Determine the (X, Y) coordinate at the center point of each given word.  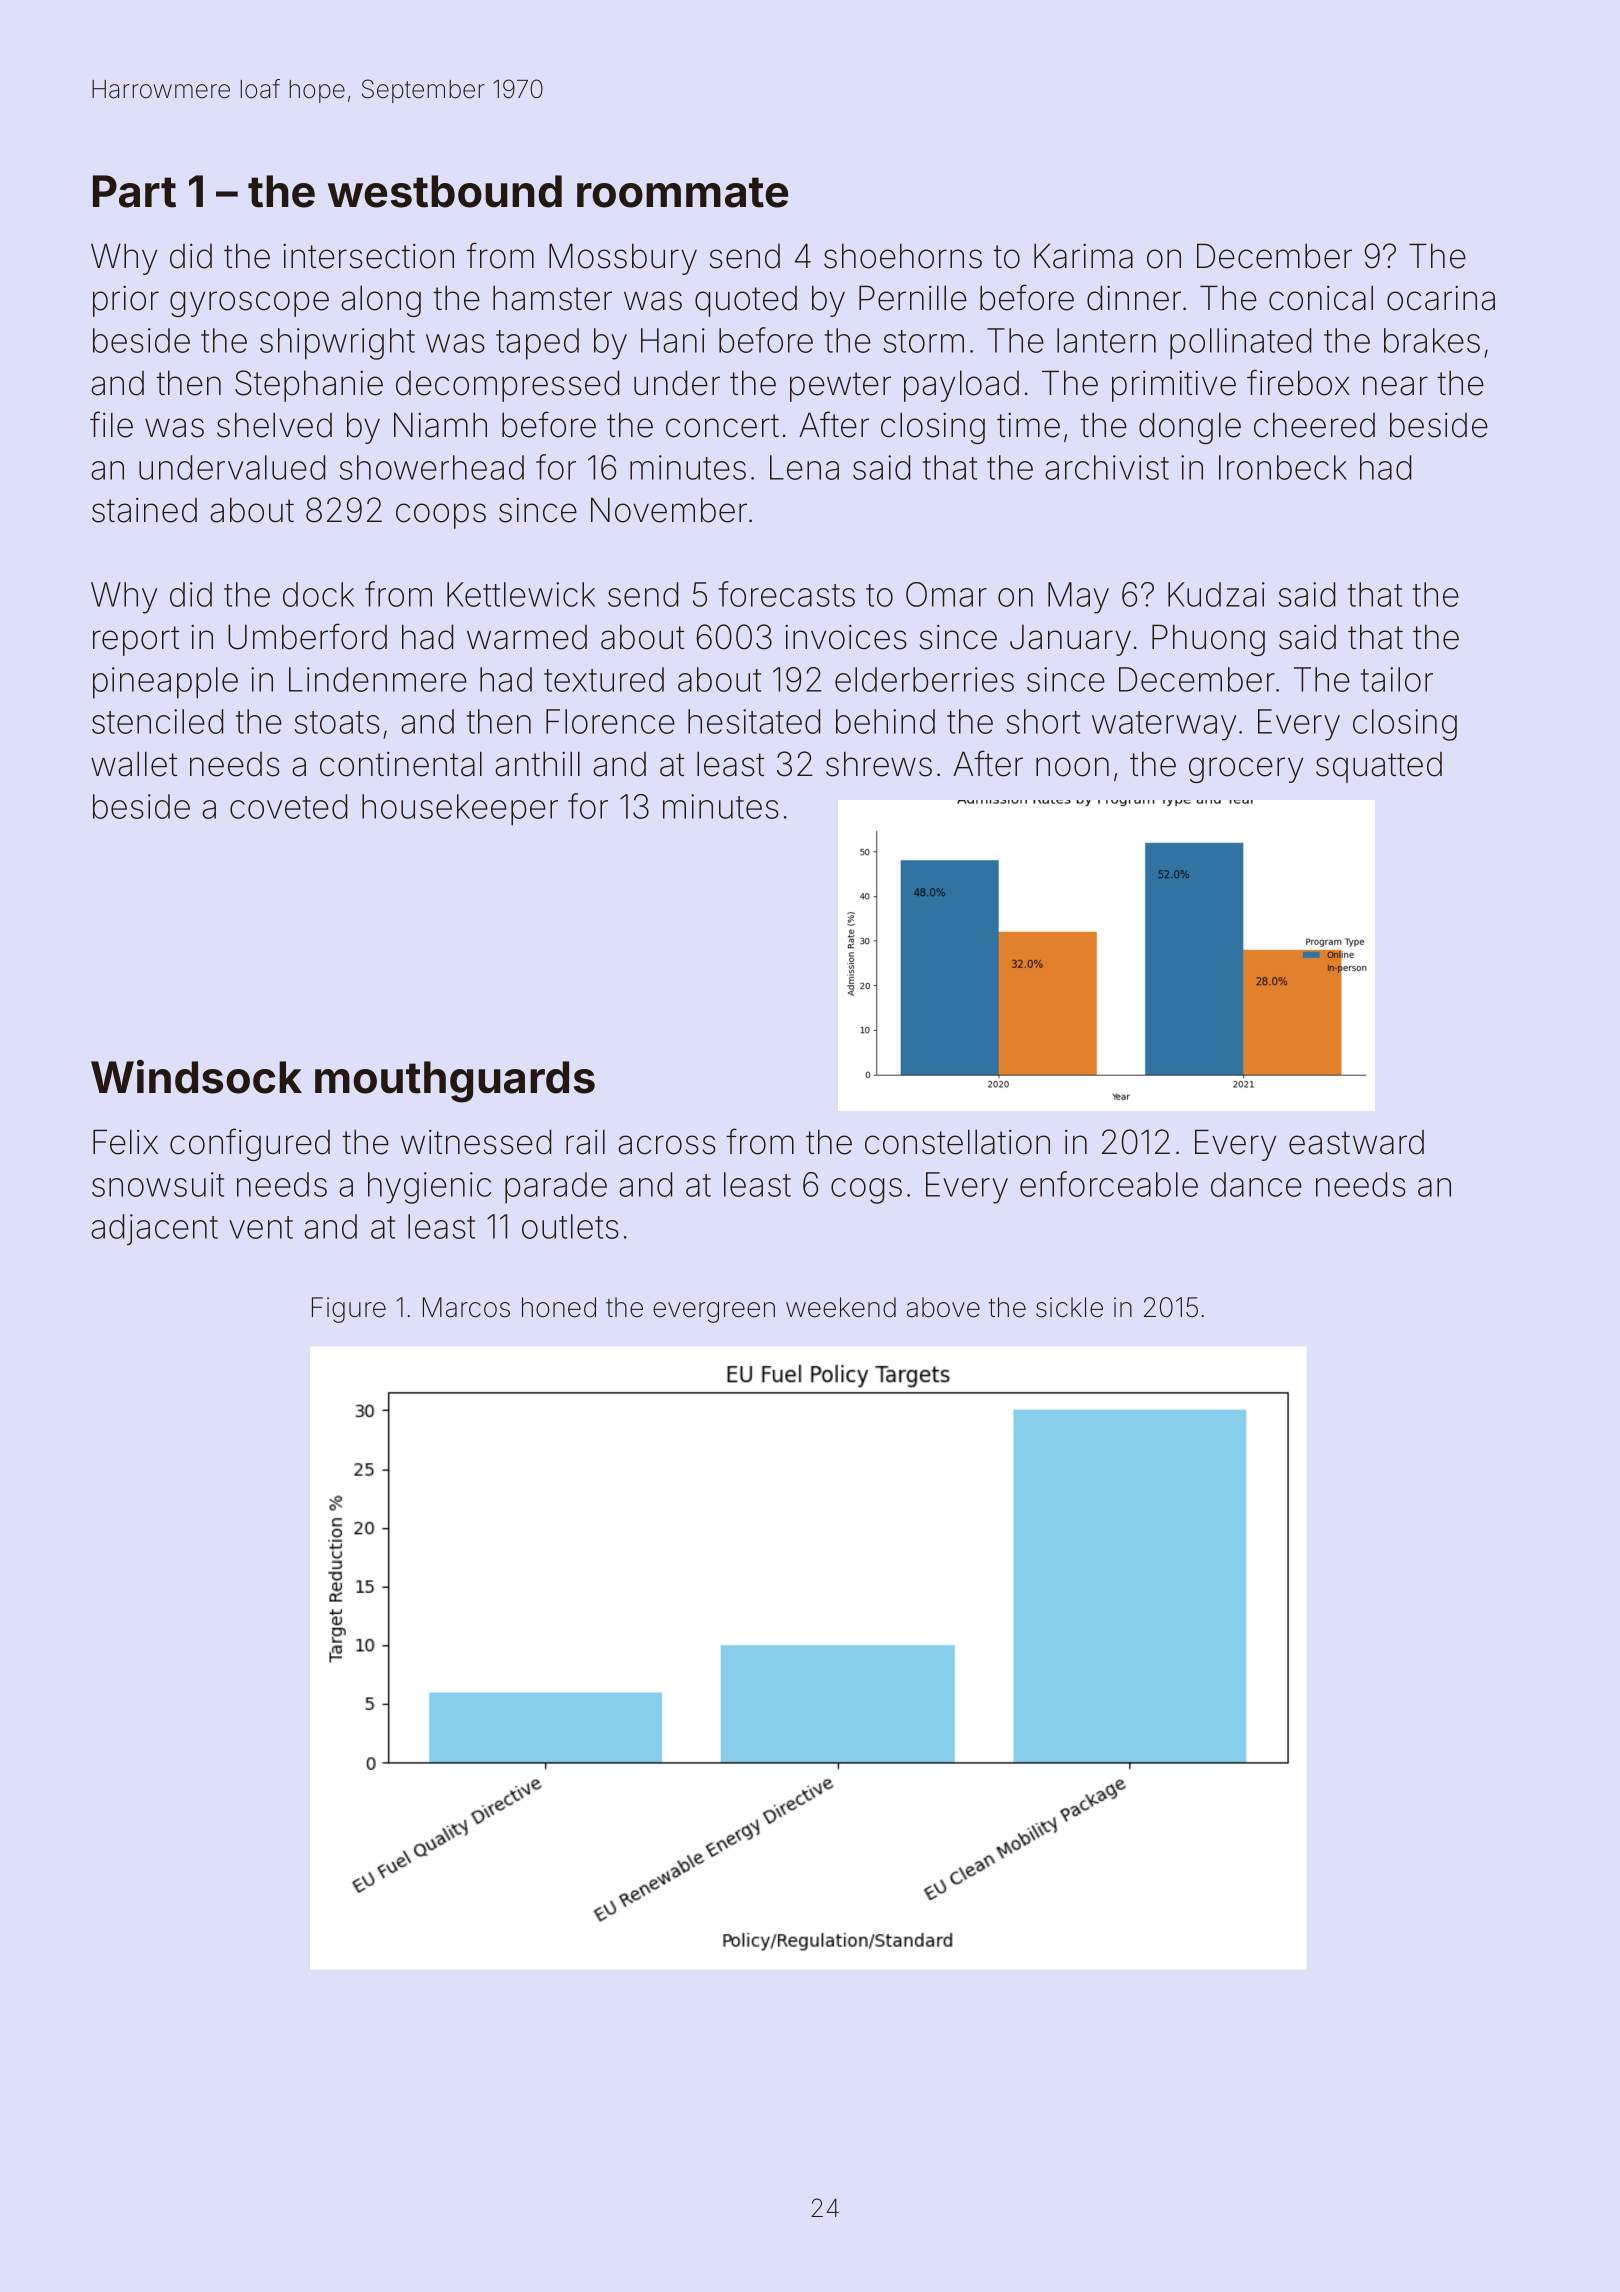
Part (134, 191)
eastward (1356, 1142)
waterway (1164, 726)
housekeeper (460, 810)
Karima (1083, 256)
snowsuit (158, 1184)
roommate (682, 192)
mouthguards (455, 1082)
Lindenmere (378, 679)
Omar (946, 594)
